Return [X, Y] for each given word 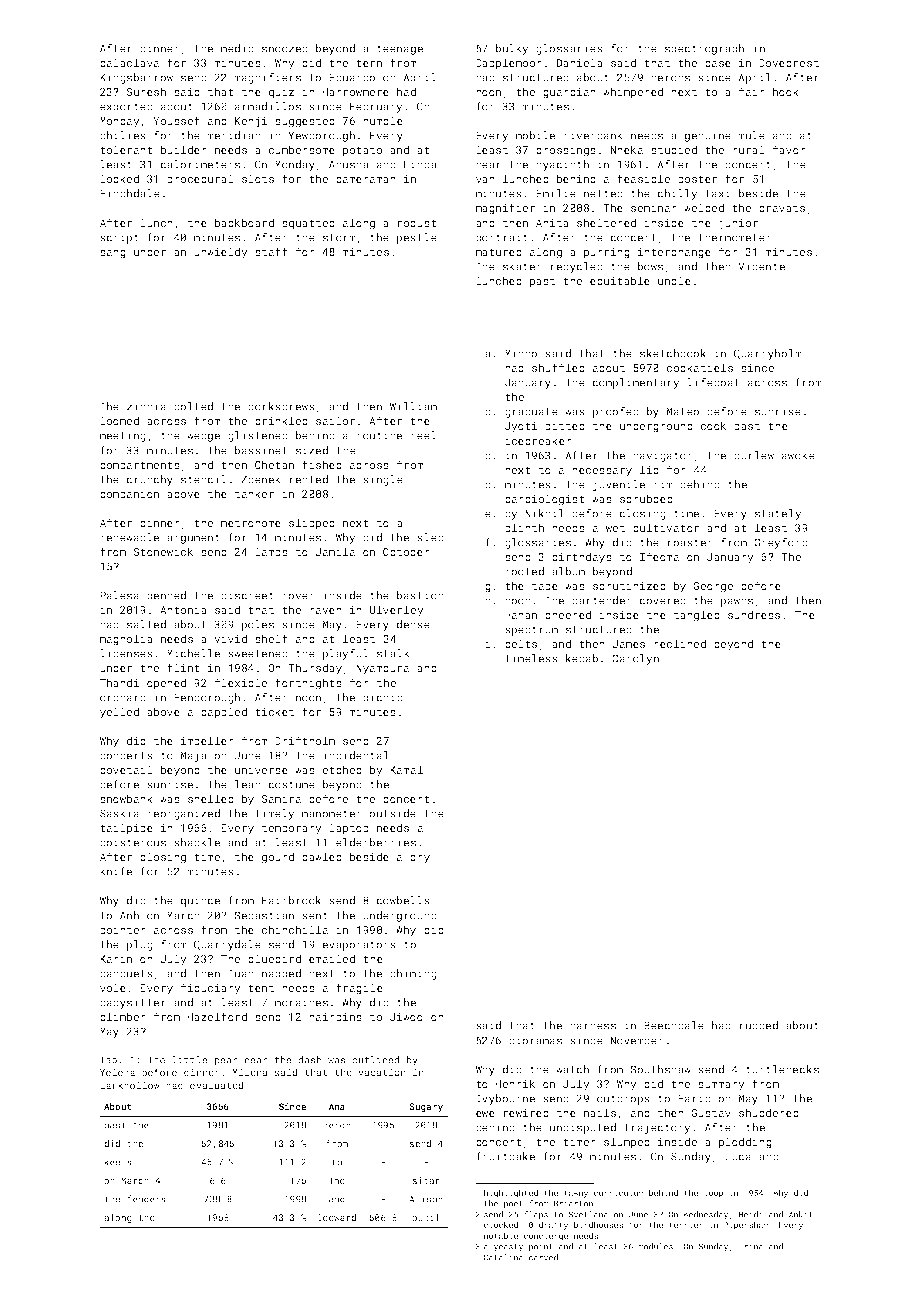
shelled [211, 798]
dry [420, 858]
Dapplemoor [509, 64]
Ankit [801, 1214]
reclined [680, 643]
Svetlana [588, 1214]
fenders [146, 1199]
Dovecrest [789, 63]
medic [237, 48]
